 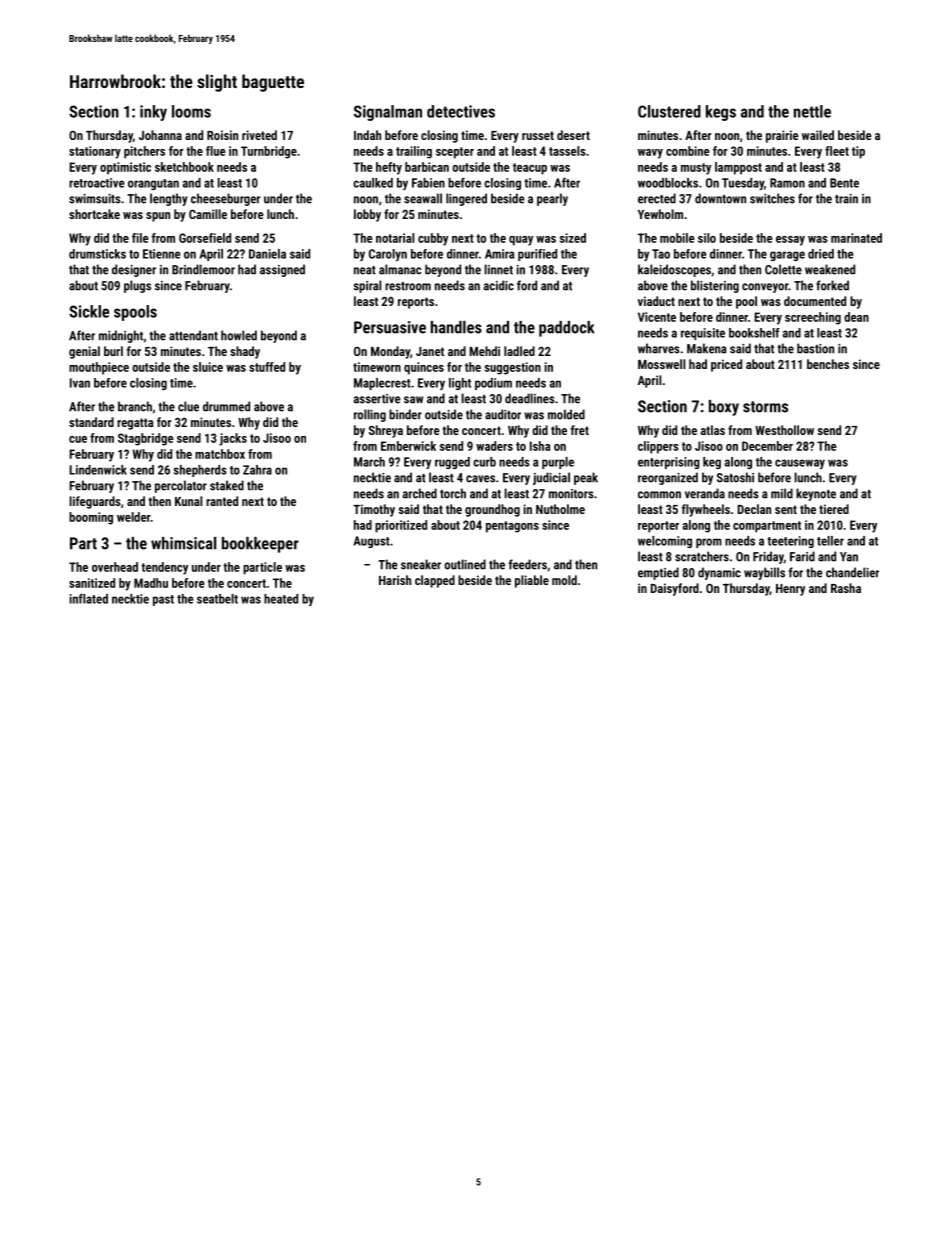 What do you see at coordinates (282, 270) in the screenshot?
I see `assigned` at bounding box center [282, 270].
